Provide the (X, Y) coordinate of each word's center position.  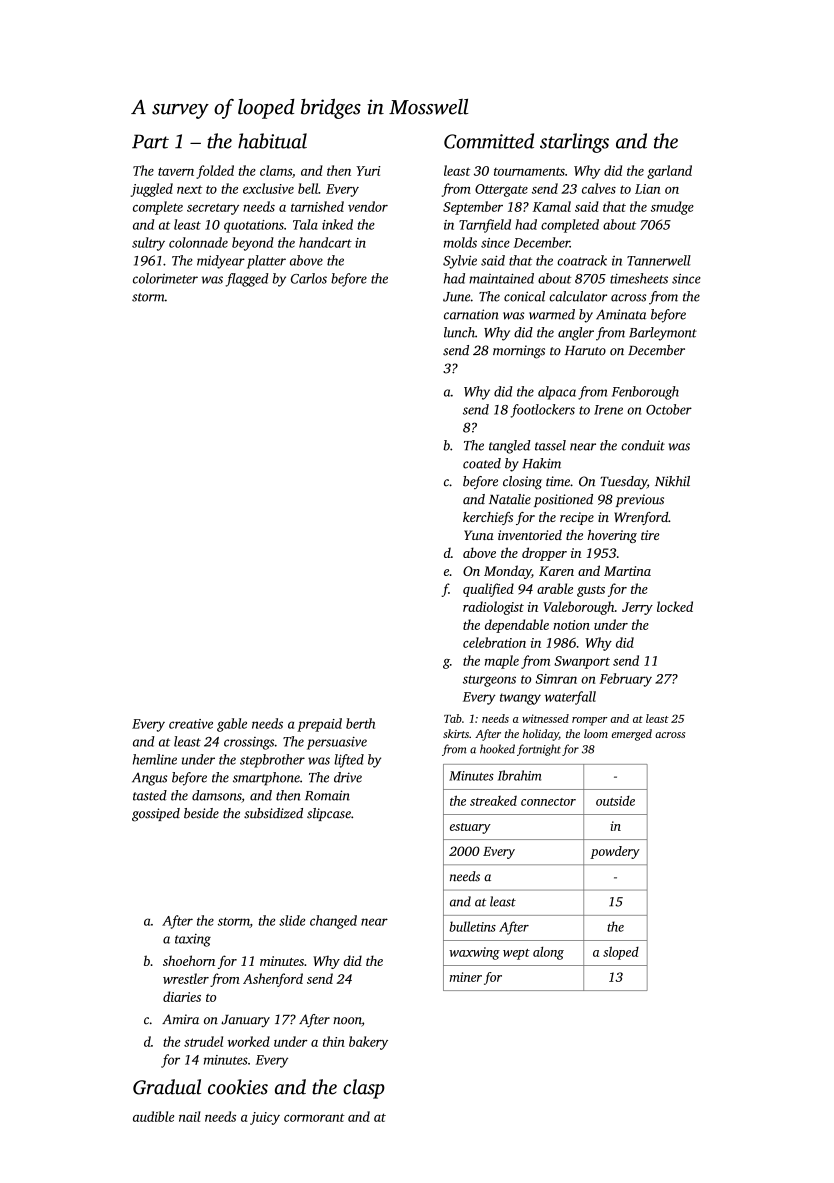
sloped (621, 953)
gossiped (156, 815)
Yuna (479, 535)
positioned (563, 500)
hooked (497, 749)
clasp (364, 1089)
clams (276, 170)
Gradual (167, 1087)
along (548, 953)
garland (669, 172)
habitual (272, 141)
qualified (488, 590)
